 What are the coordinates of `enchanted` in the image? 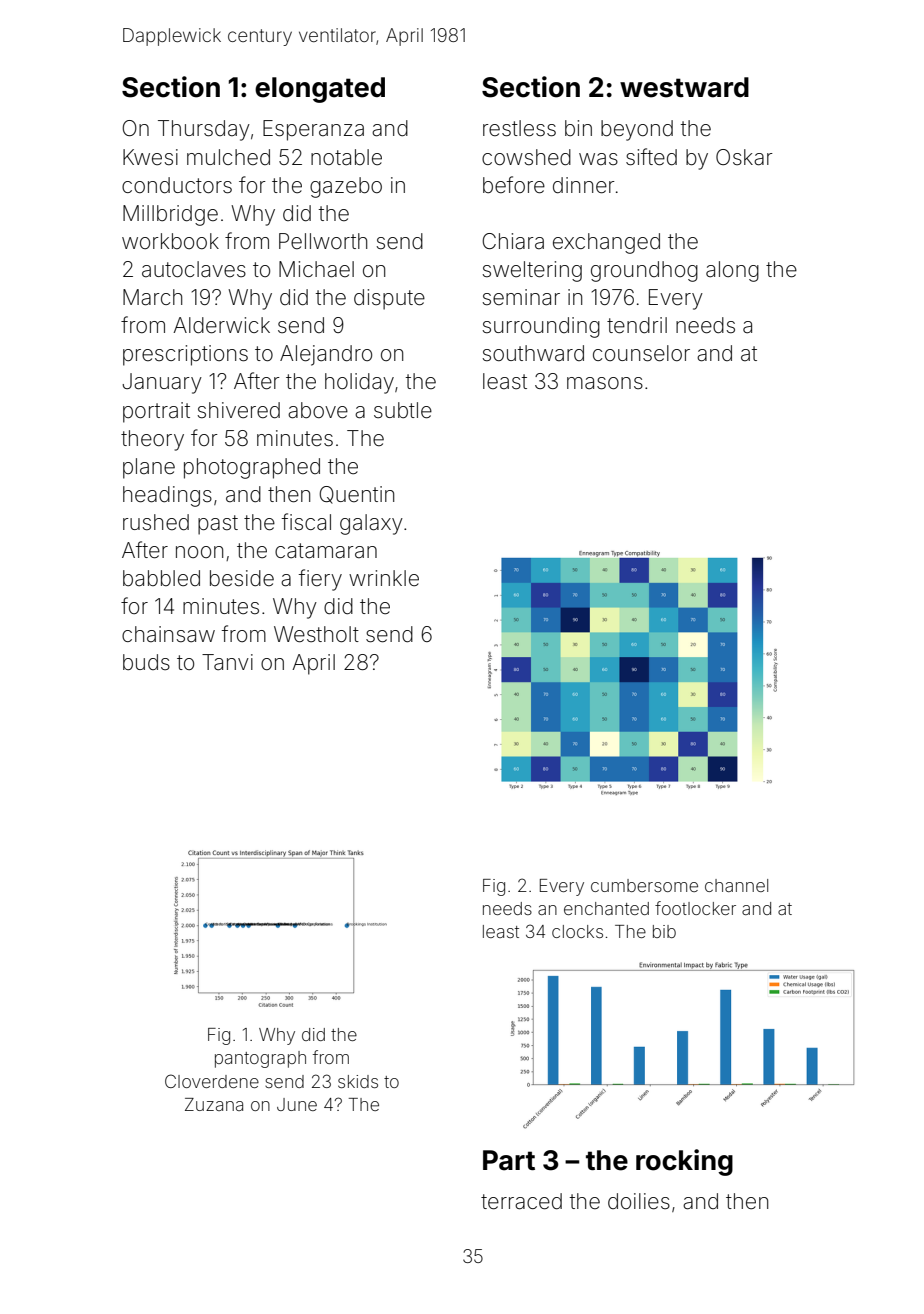 It's located at (606, 908).
